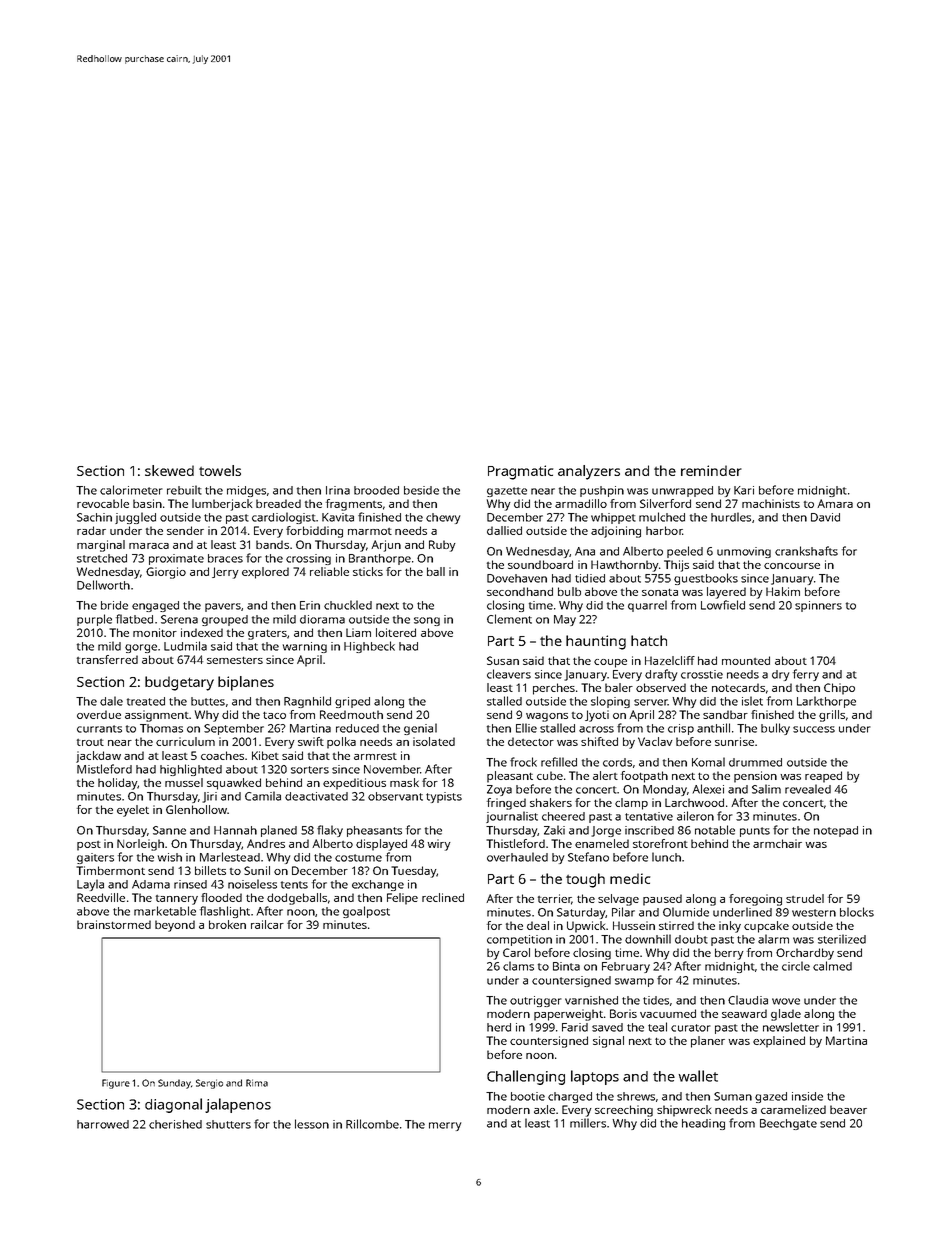  Describe the element at coordinates (544, 1109) in the image. I see `axle` at that location.
